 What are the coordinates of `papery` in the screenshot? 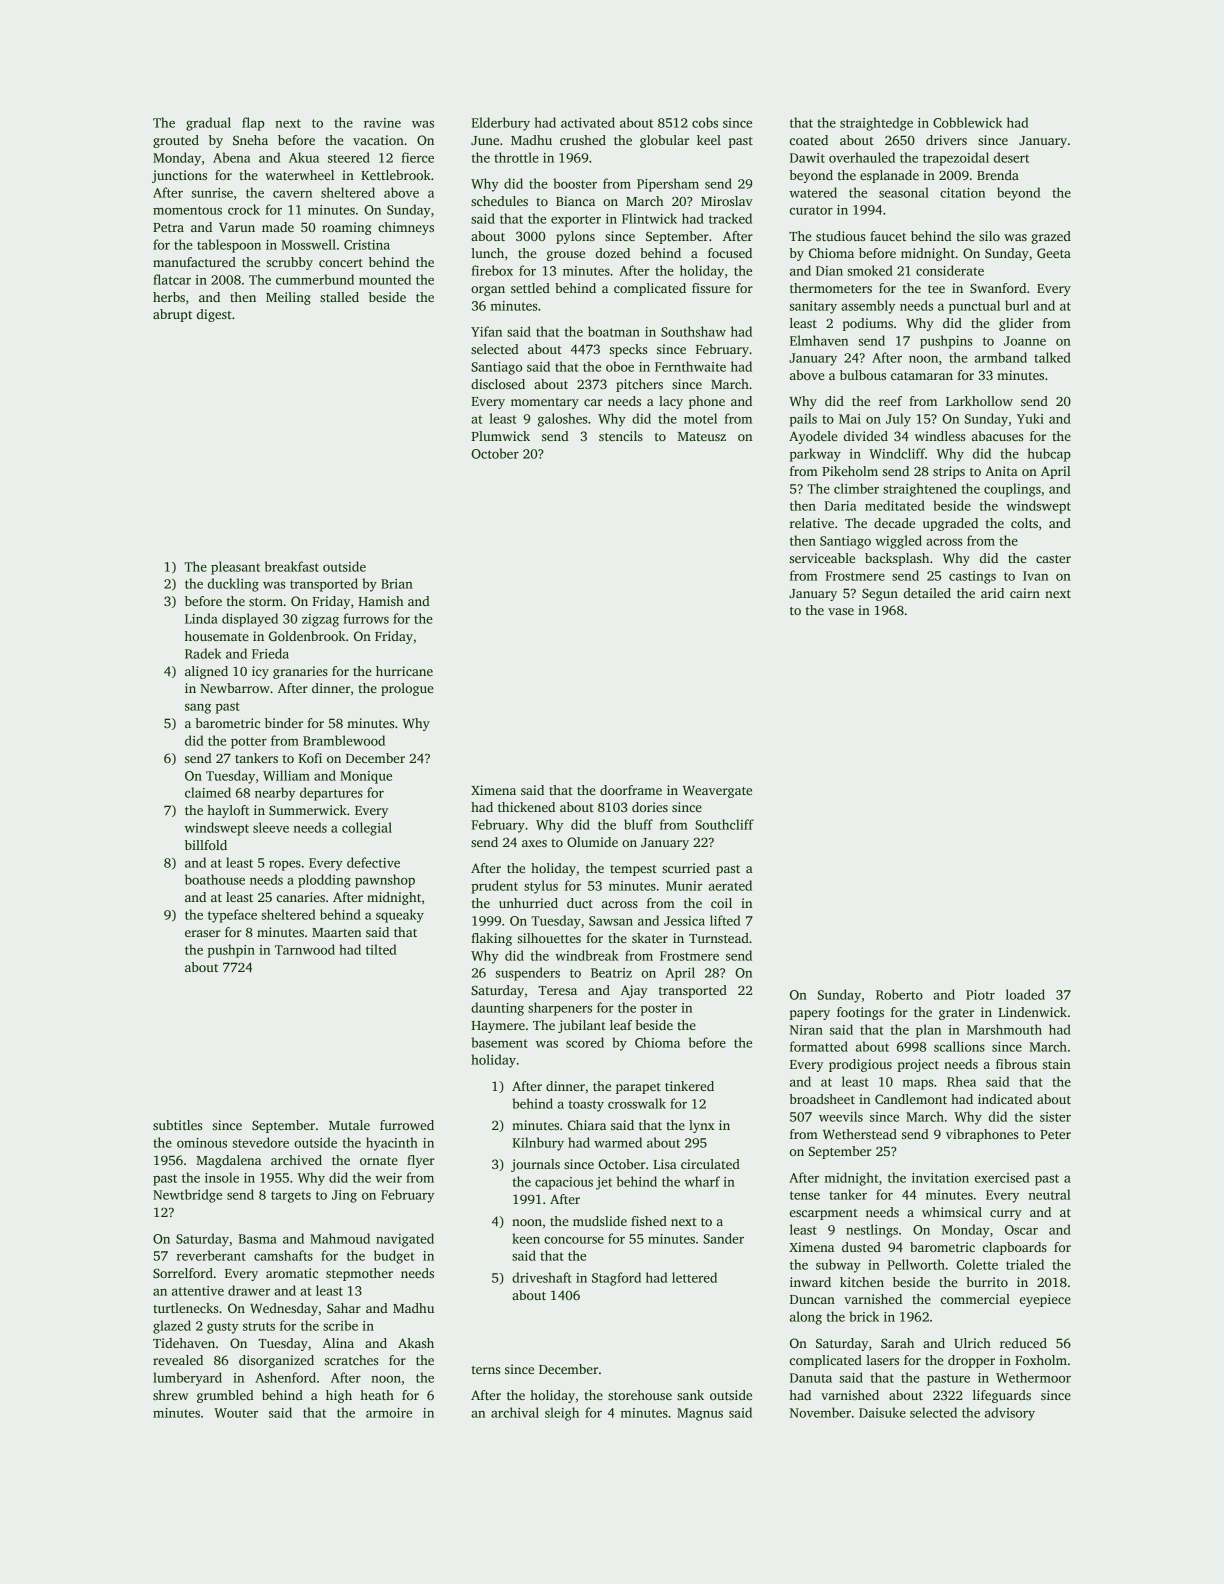 It's located at (810, 1015).
